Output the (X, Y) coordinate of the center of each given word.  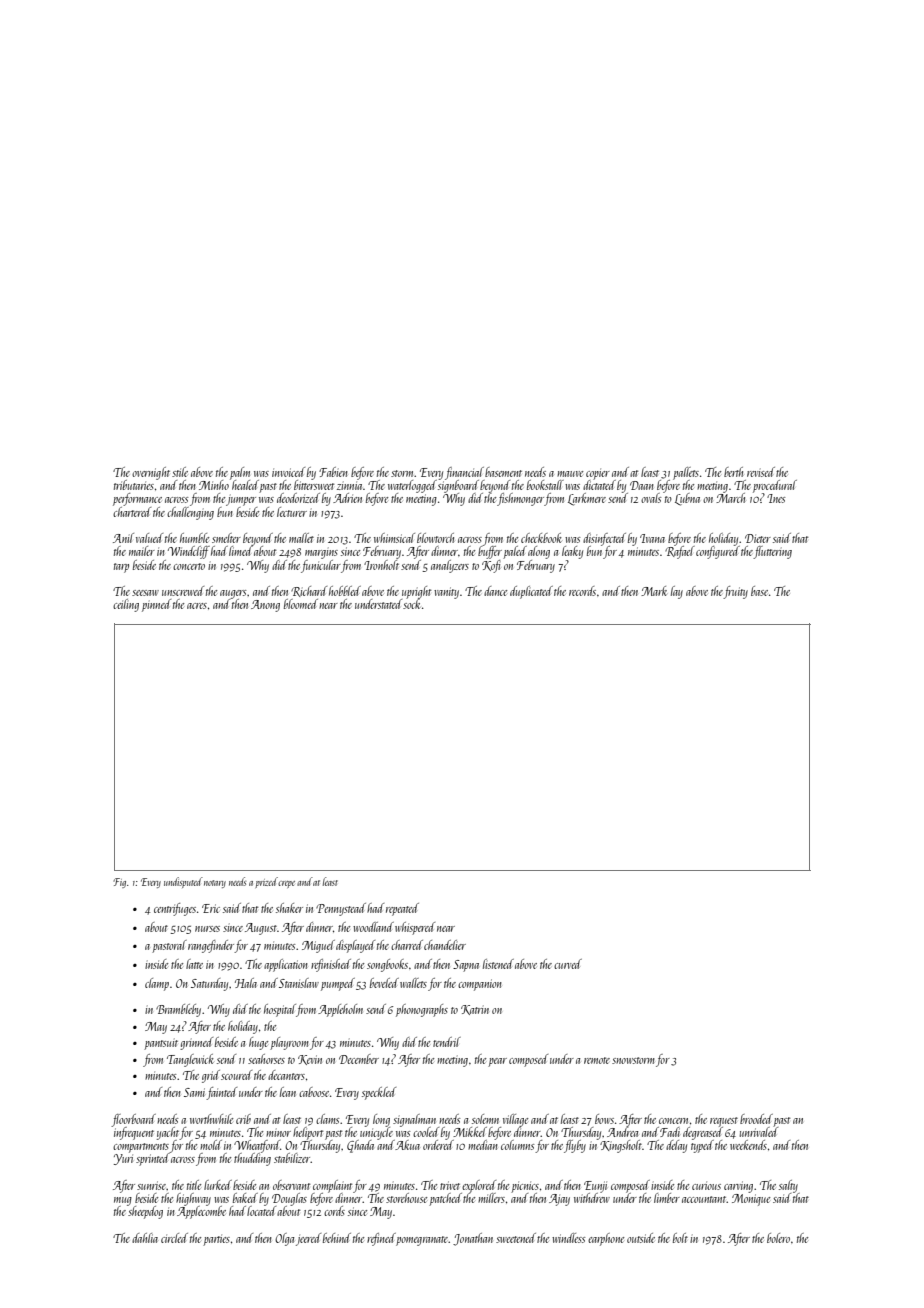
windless (568, 1238)
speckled (379, 1093)
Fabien (333, 472)
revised (761, 472)
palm (240, 473)
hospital (280, 1010)
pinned (156, 605)
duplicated (531, 592)
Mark (654, 591)
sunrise (152, 1185)
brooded (756, 1119)
